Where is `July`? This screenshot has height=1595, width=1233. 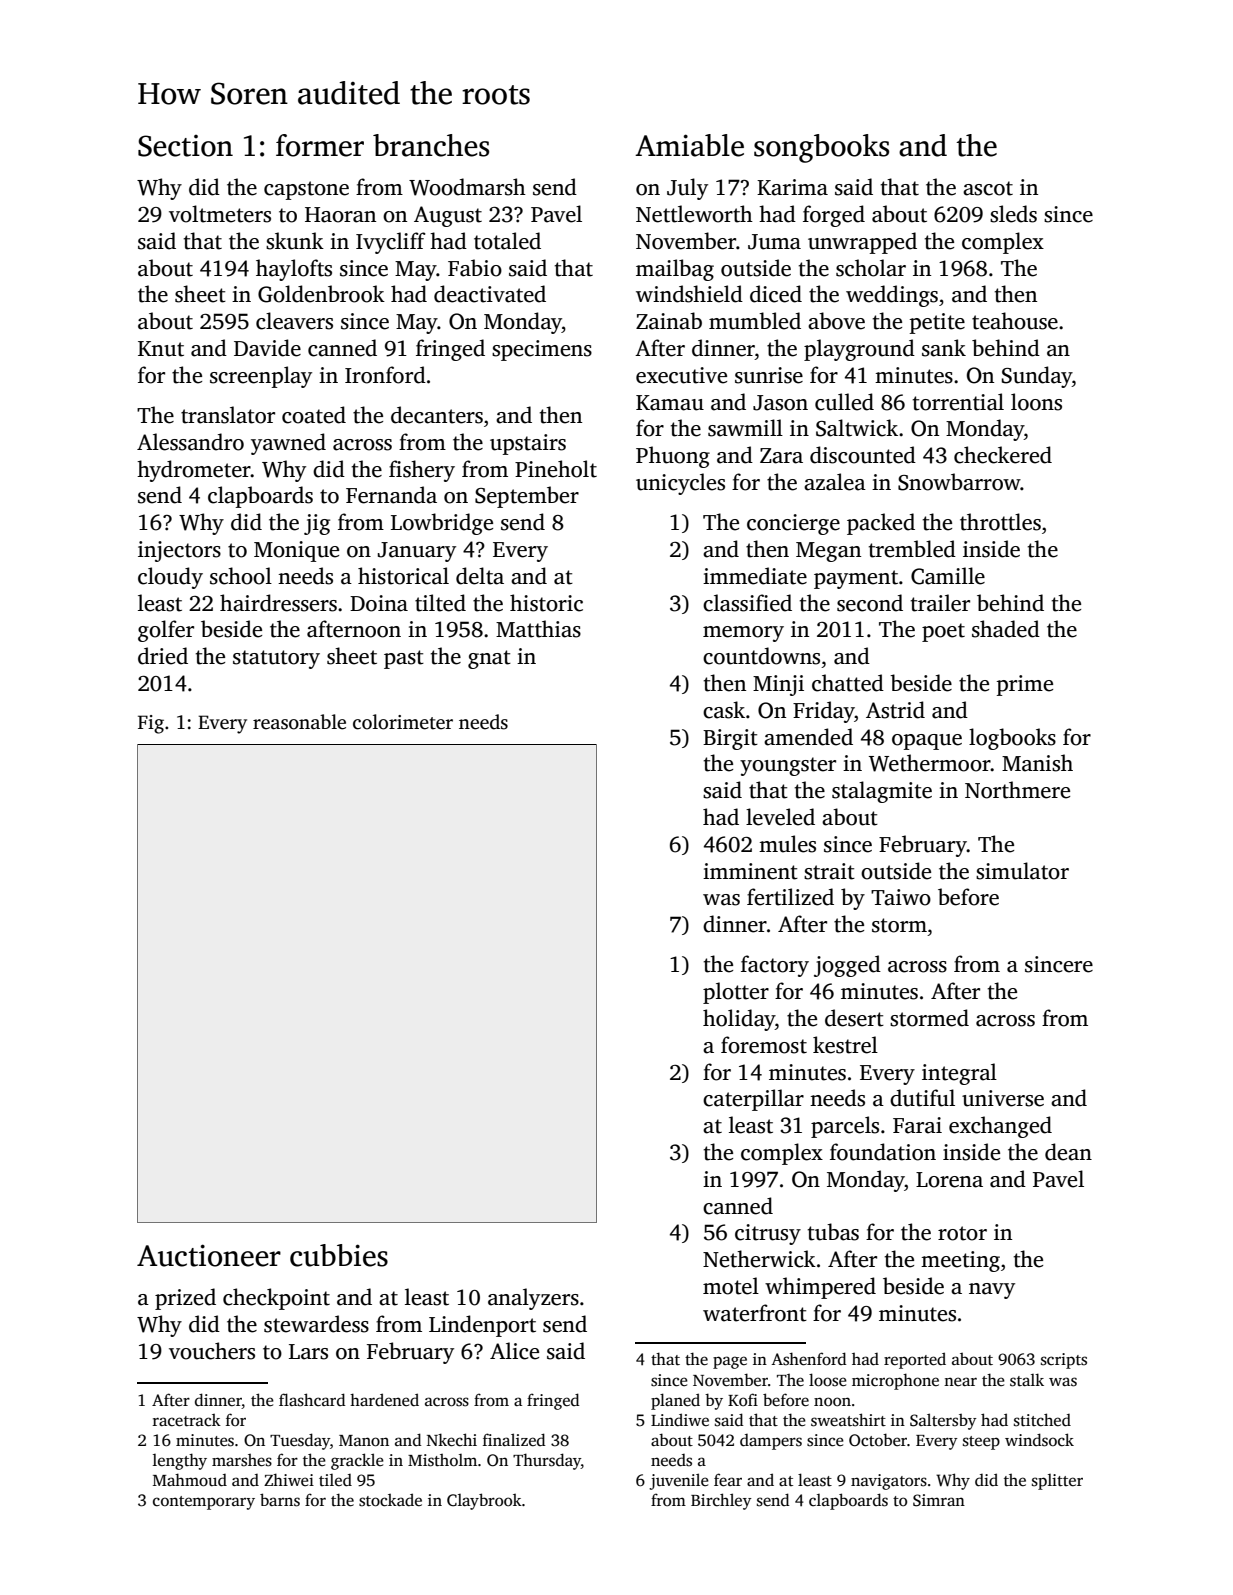 July is located at coordinates (687, 189).
